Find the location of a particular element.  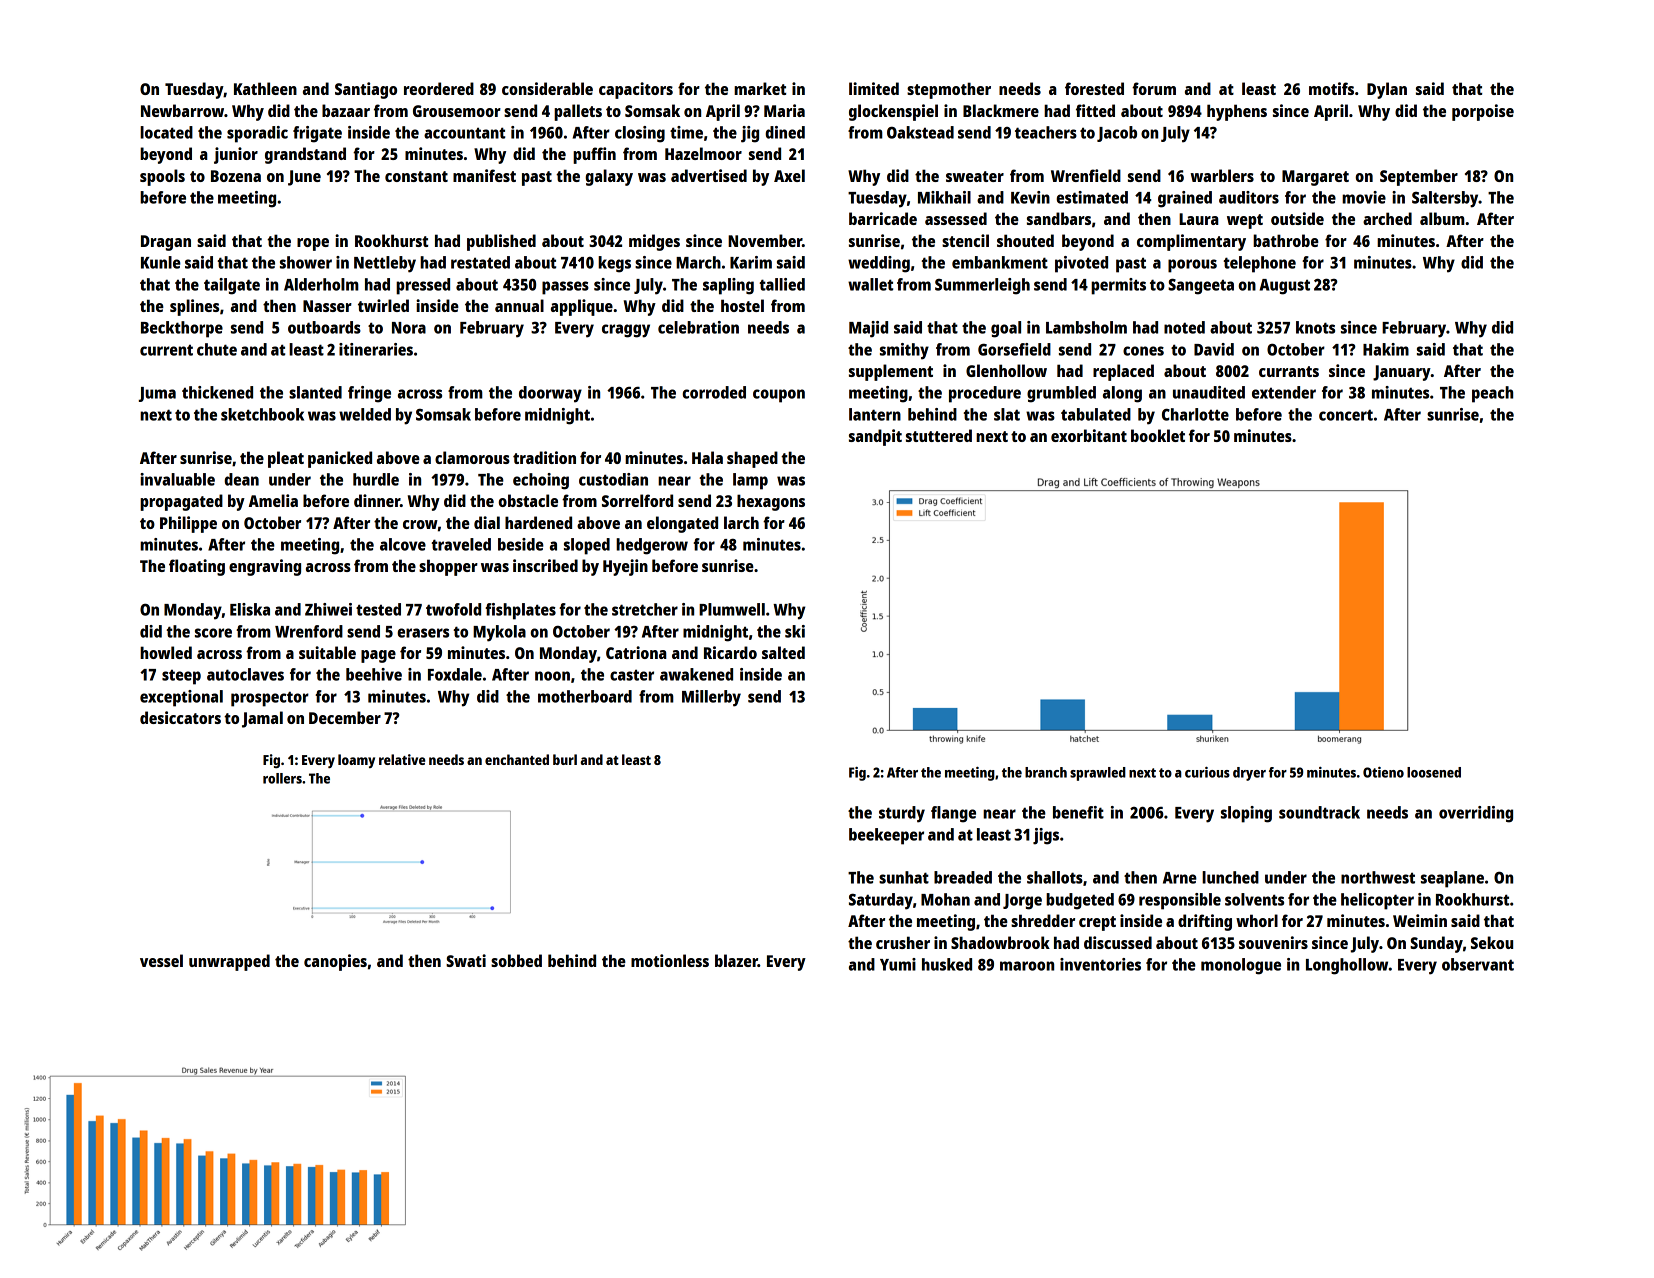

blazer is located at coordinates (736, 960).
